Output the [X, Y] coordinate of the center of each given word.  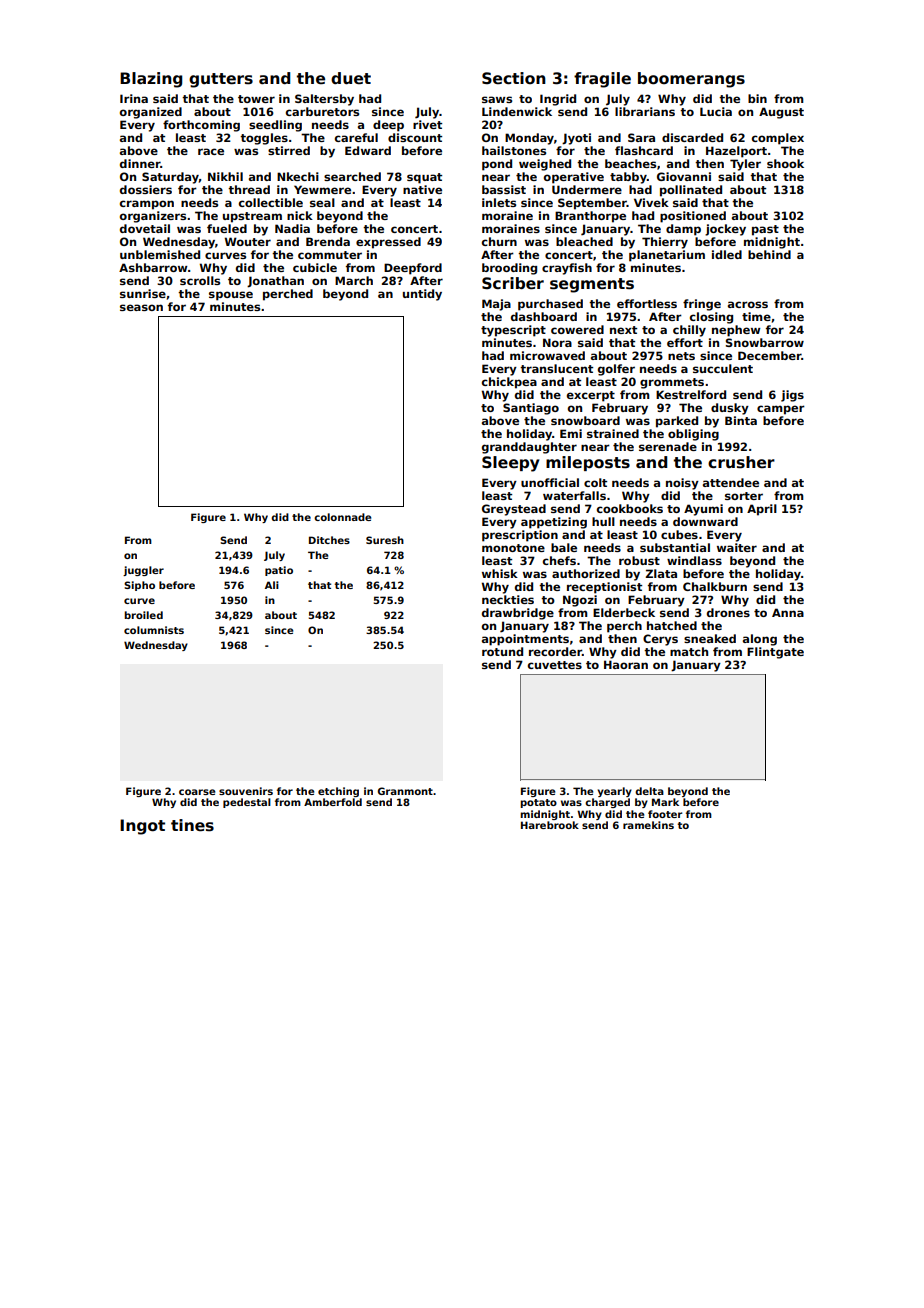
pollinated [691, 191]
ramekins [648, 825]
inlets [499, 202]
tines [192, 825]
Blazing [151, 80]
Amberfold [333, 802]
